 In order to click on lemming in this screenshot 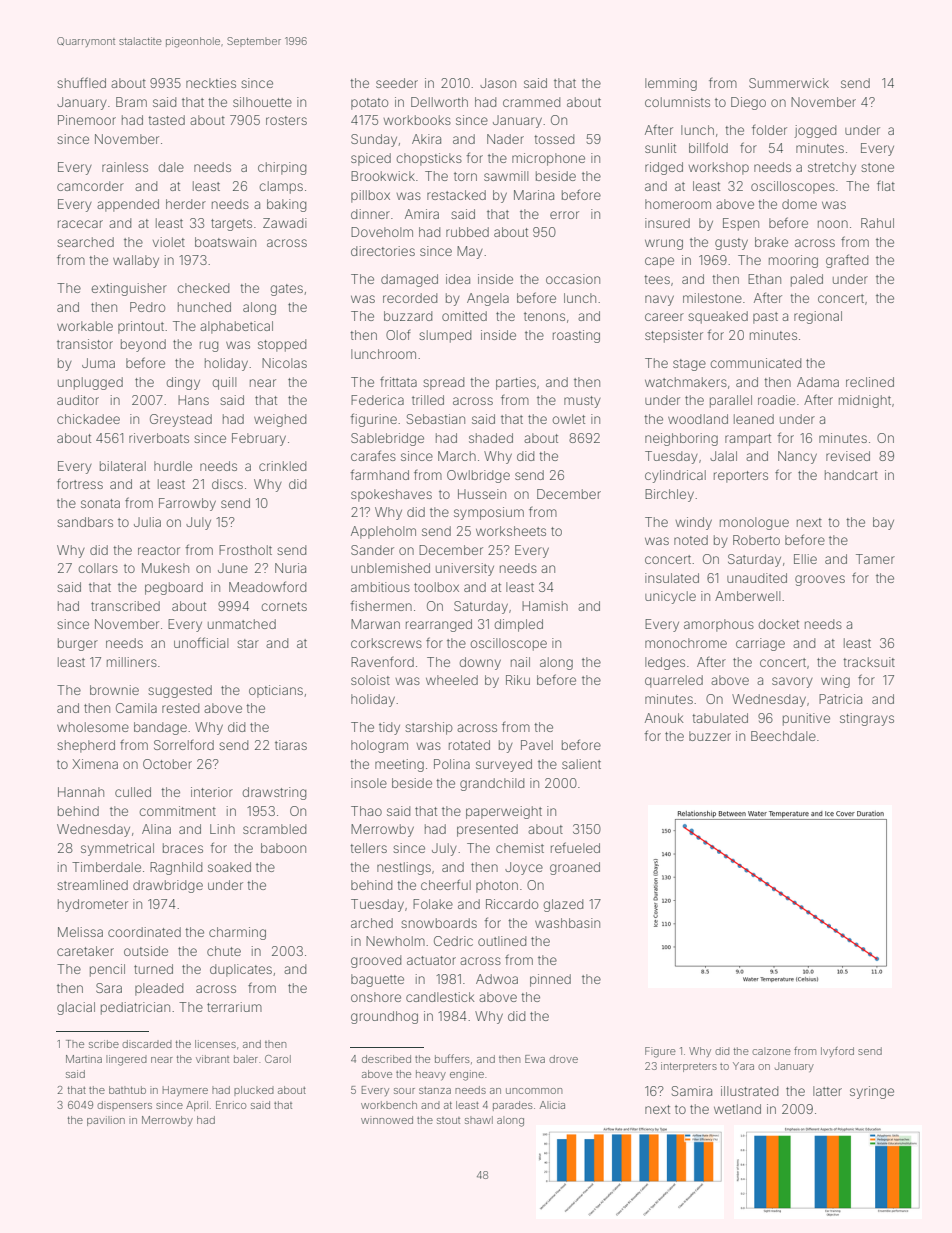, I will do `click(671, 84)`.
